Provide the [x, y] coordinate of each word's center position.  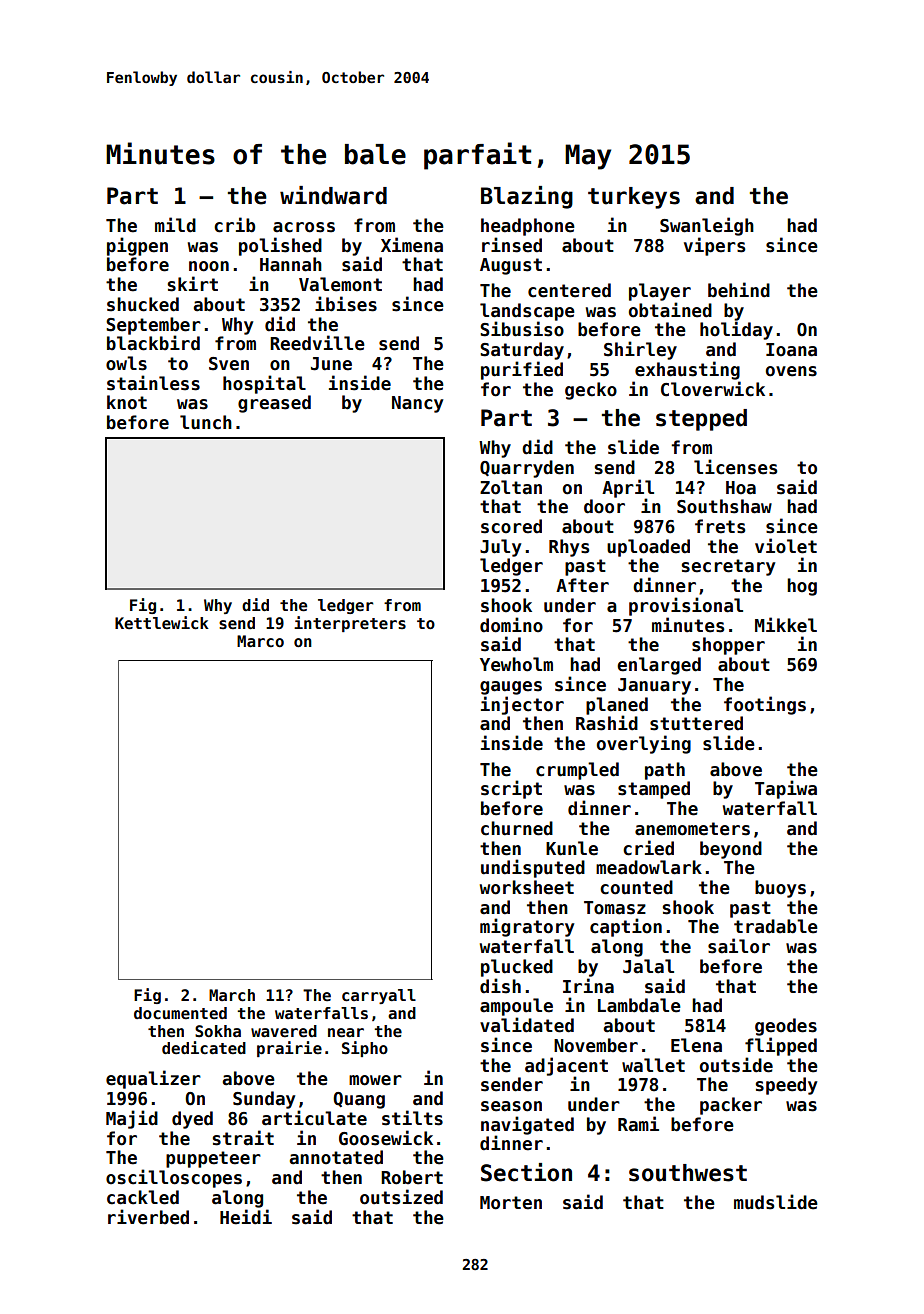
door [604, 506]
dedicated [204, 1048]
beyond [731, 850]
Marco [260, 641]
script [511, 789]
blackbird [153, 343]
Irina [588, 986]
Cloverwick [713, 389]
